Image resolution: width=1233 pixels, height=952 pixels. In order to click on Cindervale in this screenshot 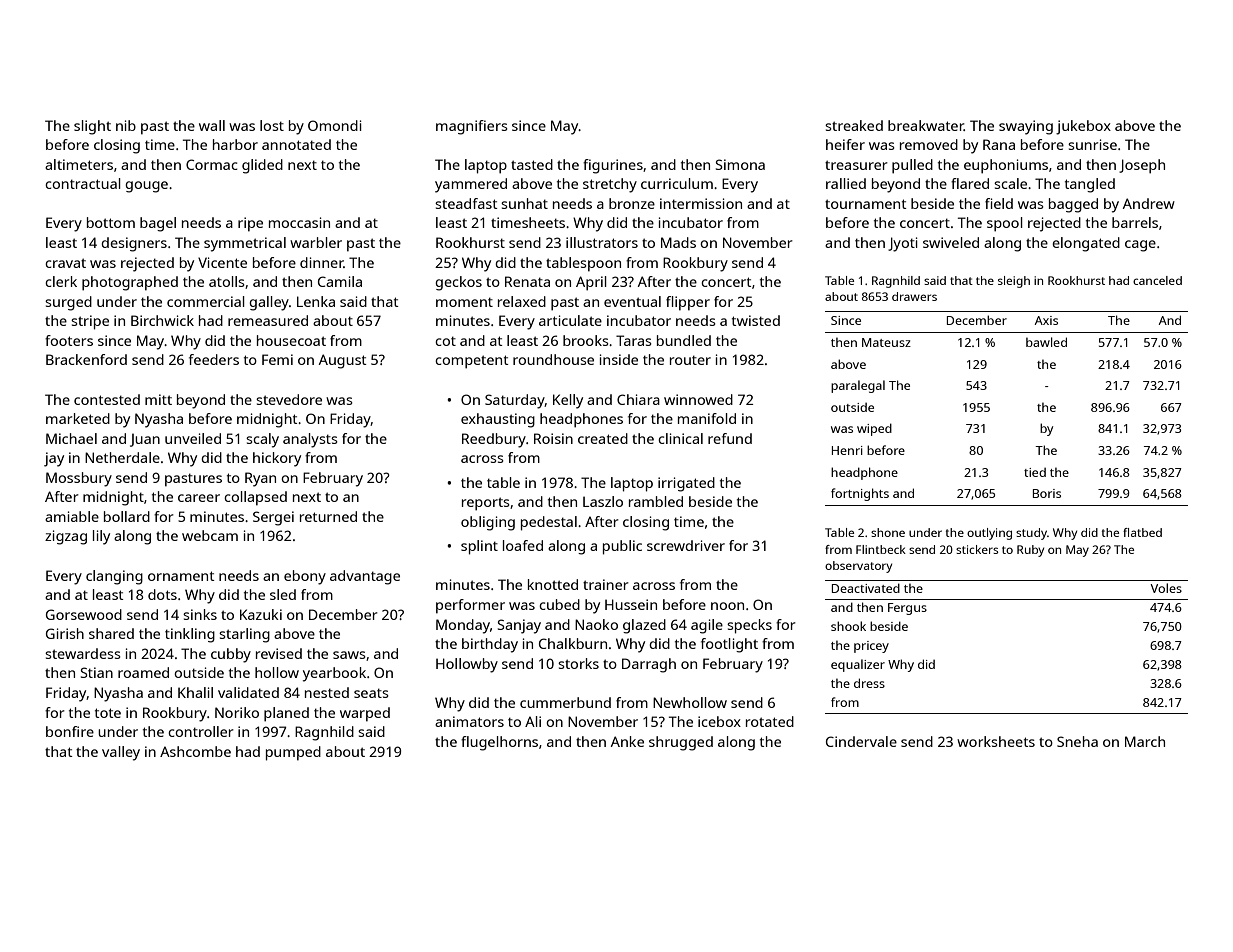, I will do `click(861, 741)`.
